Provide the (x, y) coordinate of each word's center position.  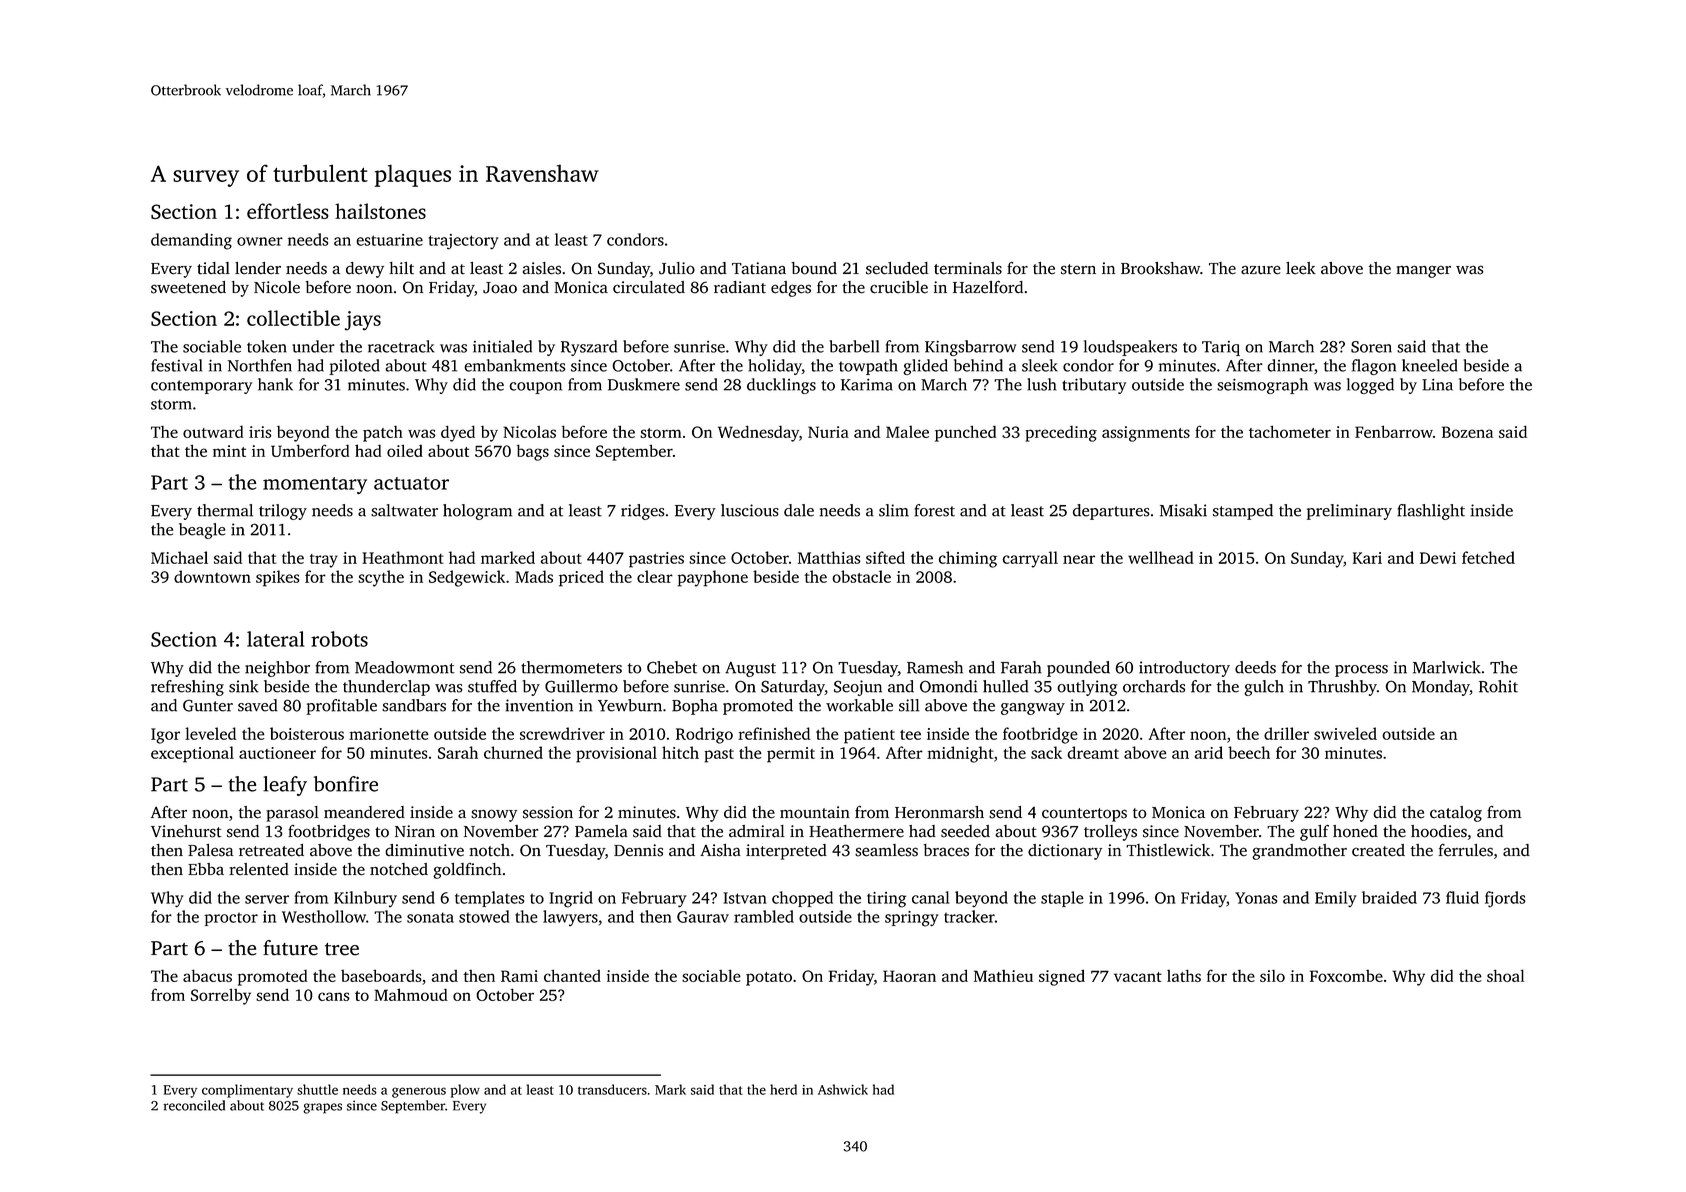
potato (769, 979)
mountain (815, 812)
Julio (677, 268)
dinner (1290, 365)
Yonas (1256, 898)
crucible (899, 287)
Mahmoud (411, 995)
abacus (207, 975)
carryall (1030, 559)
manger (1423, 271)
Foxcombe (1346, 976)
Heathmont (403, 557)
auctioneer (277, 753)
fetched (1488, 557)
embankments (514, 365)
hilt (401, 268)
